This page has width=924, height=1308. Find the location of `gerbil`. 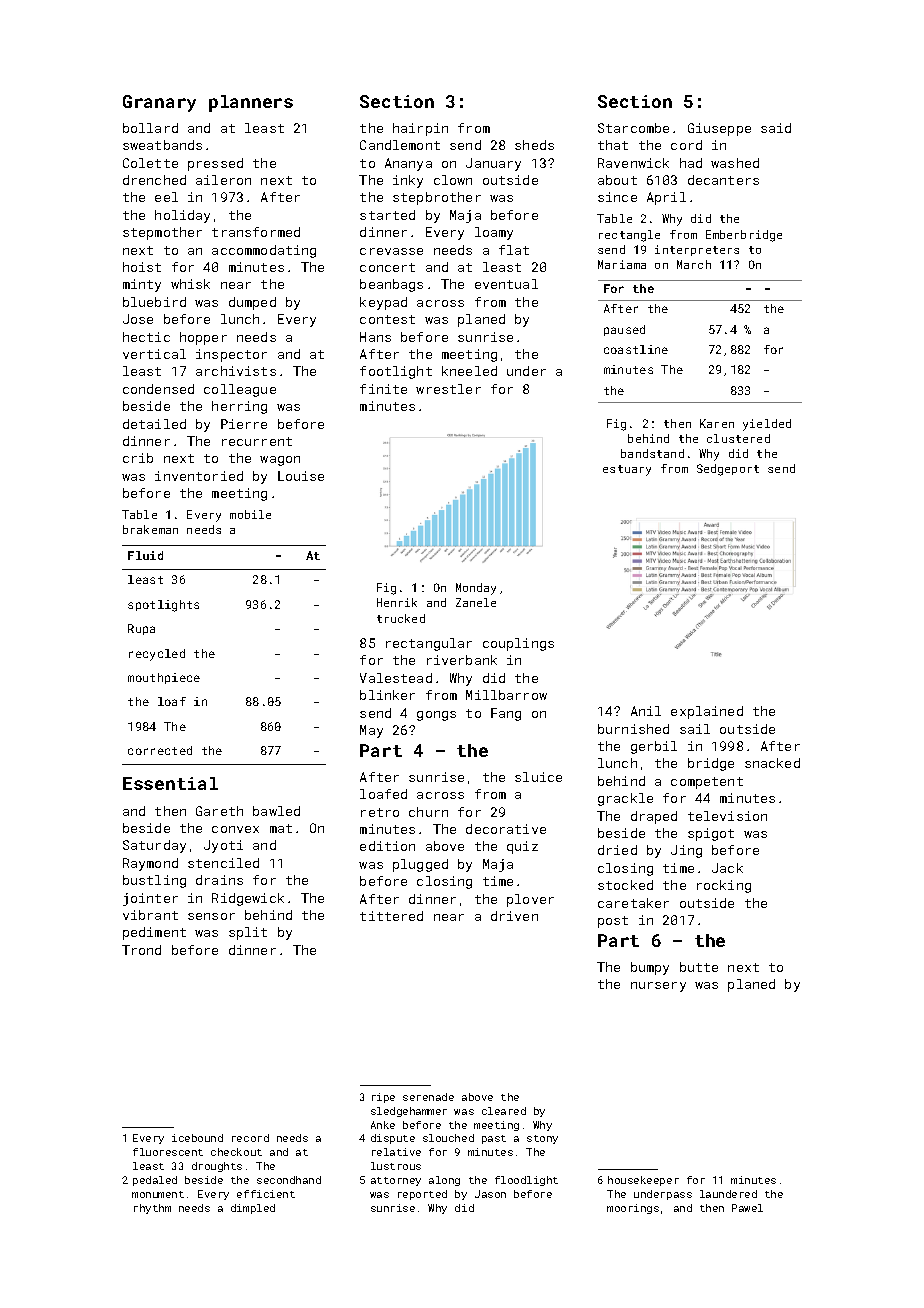

gerbil is located at coordinates (654, 747).
